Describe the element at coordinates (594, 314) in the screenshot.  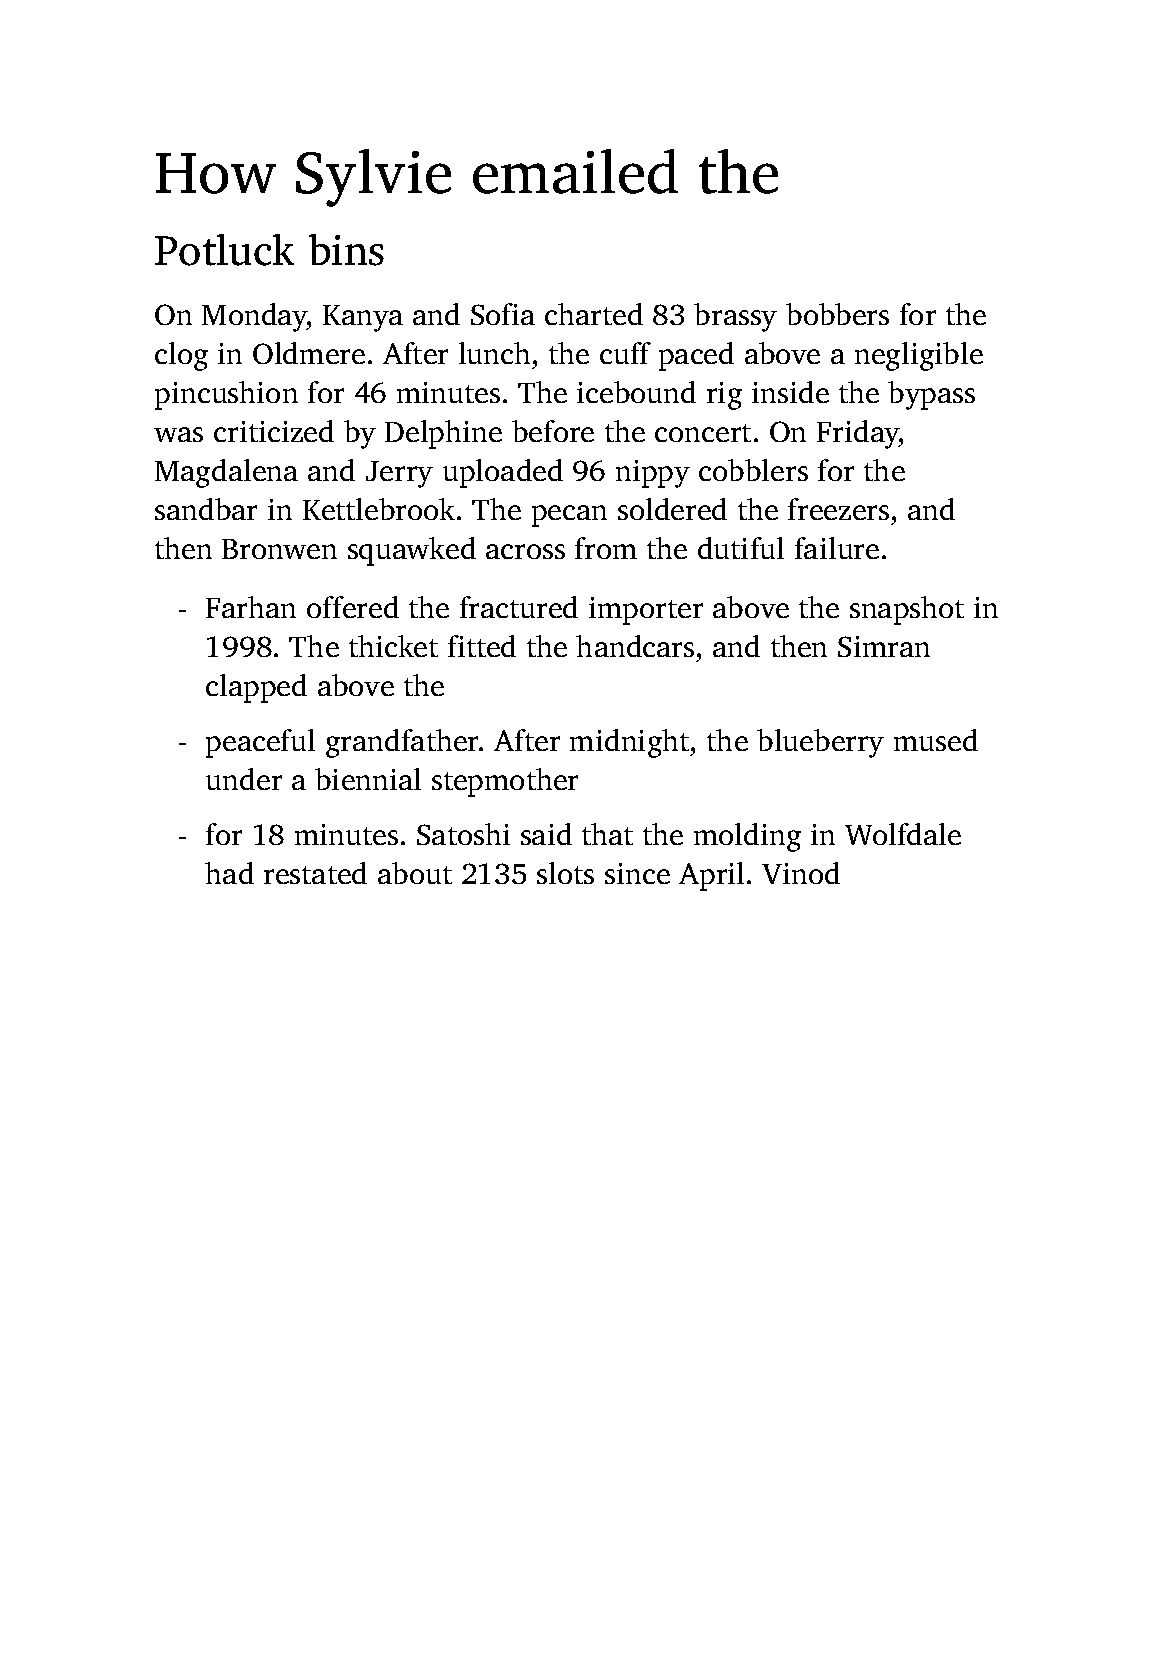
I see `charted` at that location.
